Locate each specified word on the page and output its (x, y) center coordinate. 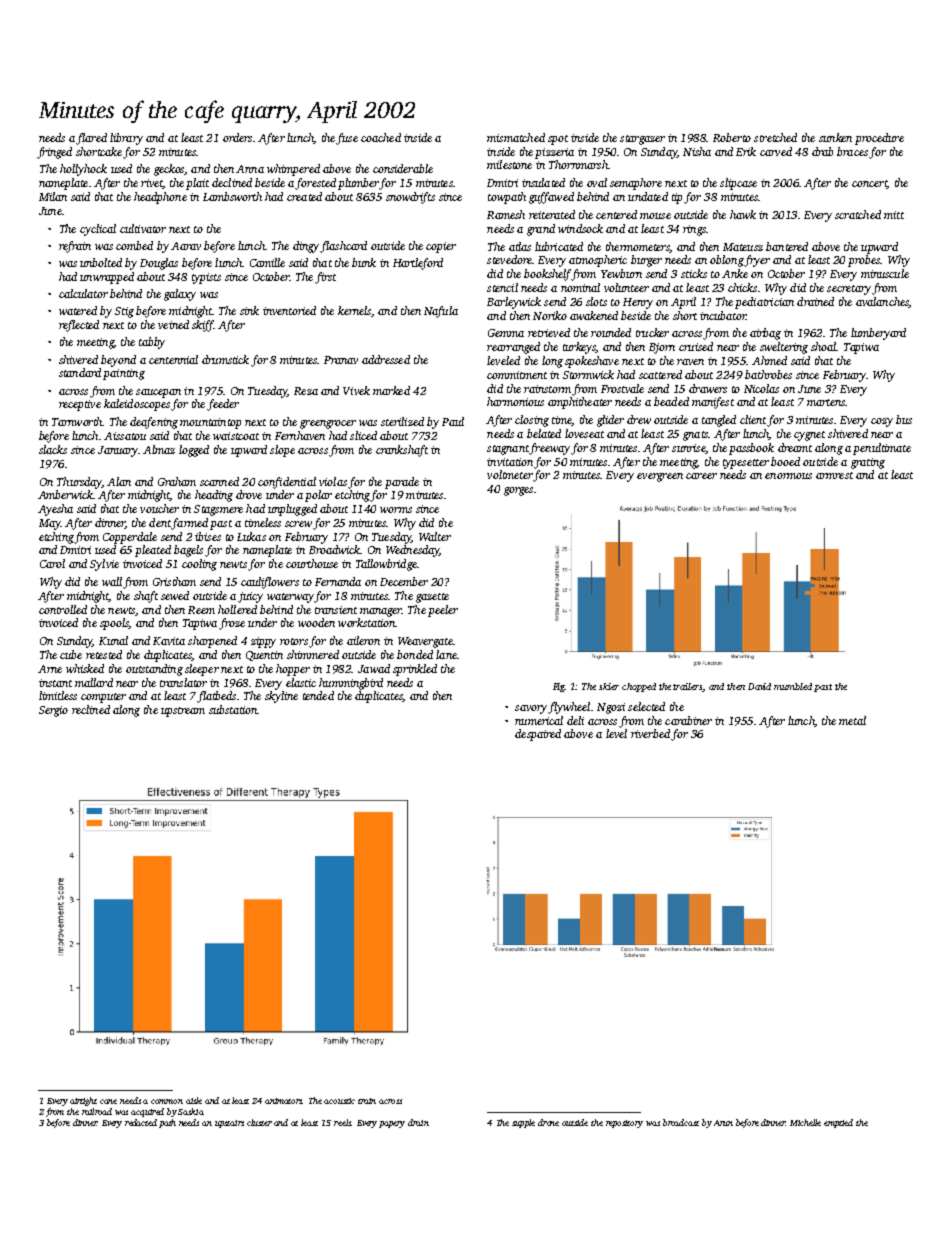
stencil (502, 287)
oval (597, 182)
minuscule (885, 273)
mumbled (793, 686)
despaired (538, 735)
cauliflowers (270, 583)
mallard (94, 682)
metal (852, 720)
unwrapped (107, 278)
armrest (834, 475)
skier (609, 686)
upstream (183, 712)
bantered (787, 246)
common (167, 1101)
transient (336, 610)
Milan (53, 196)
